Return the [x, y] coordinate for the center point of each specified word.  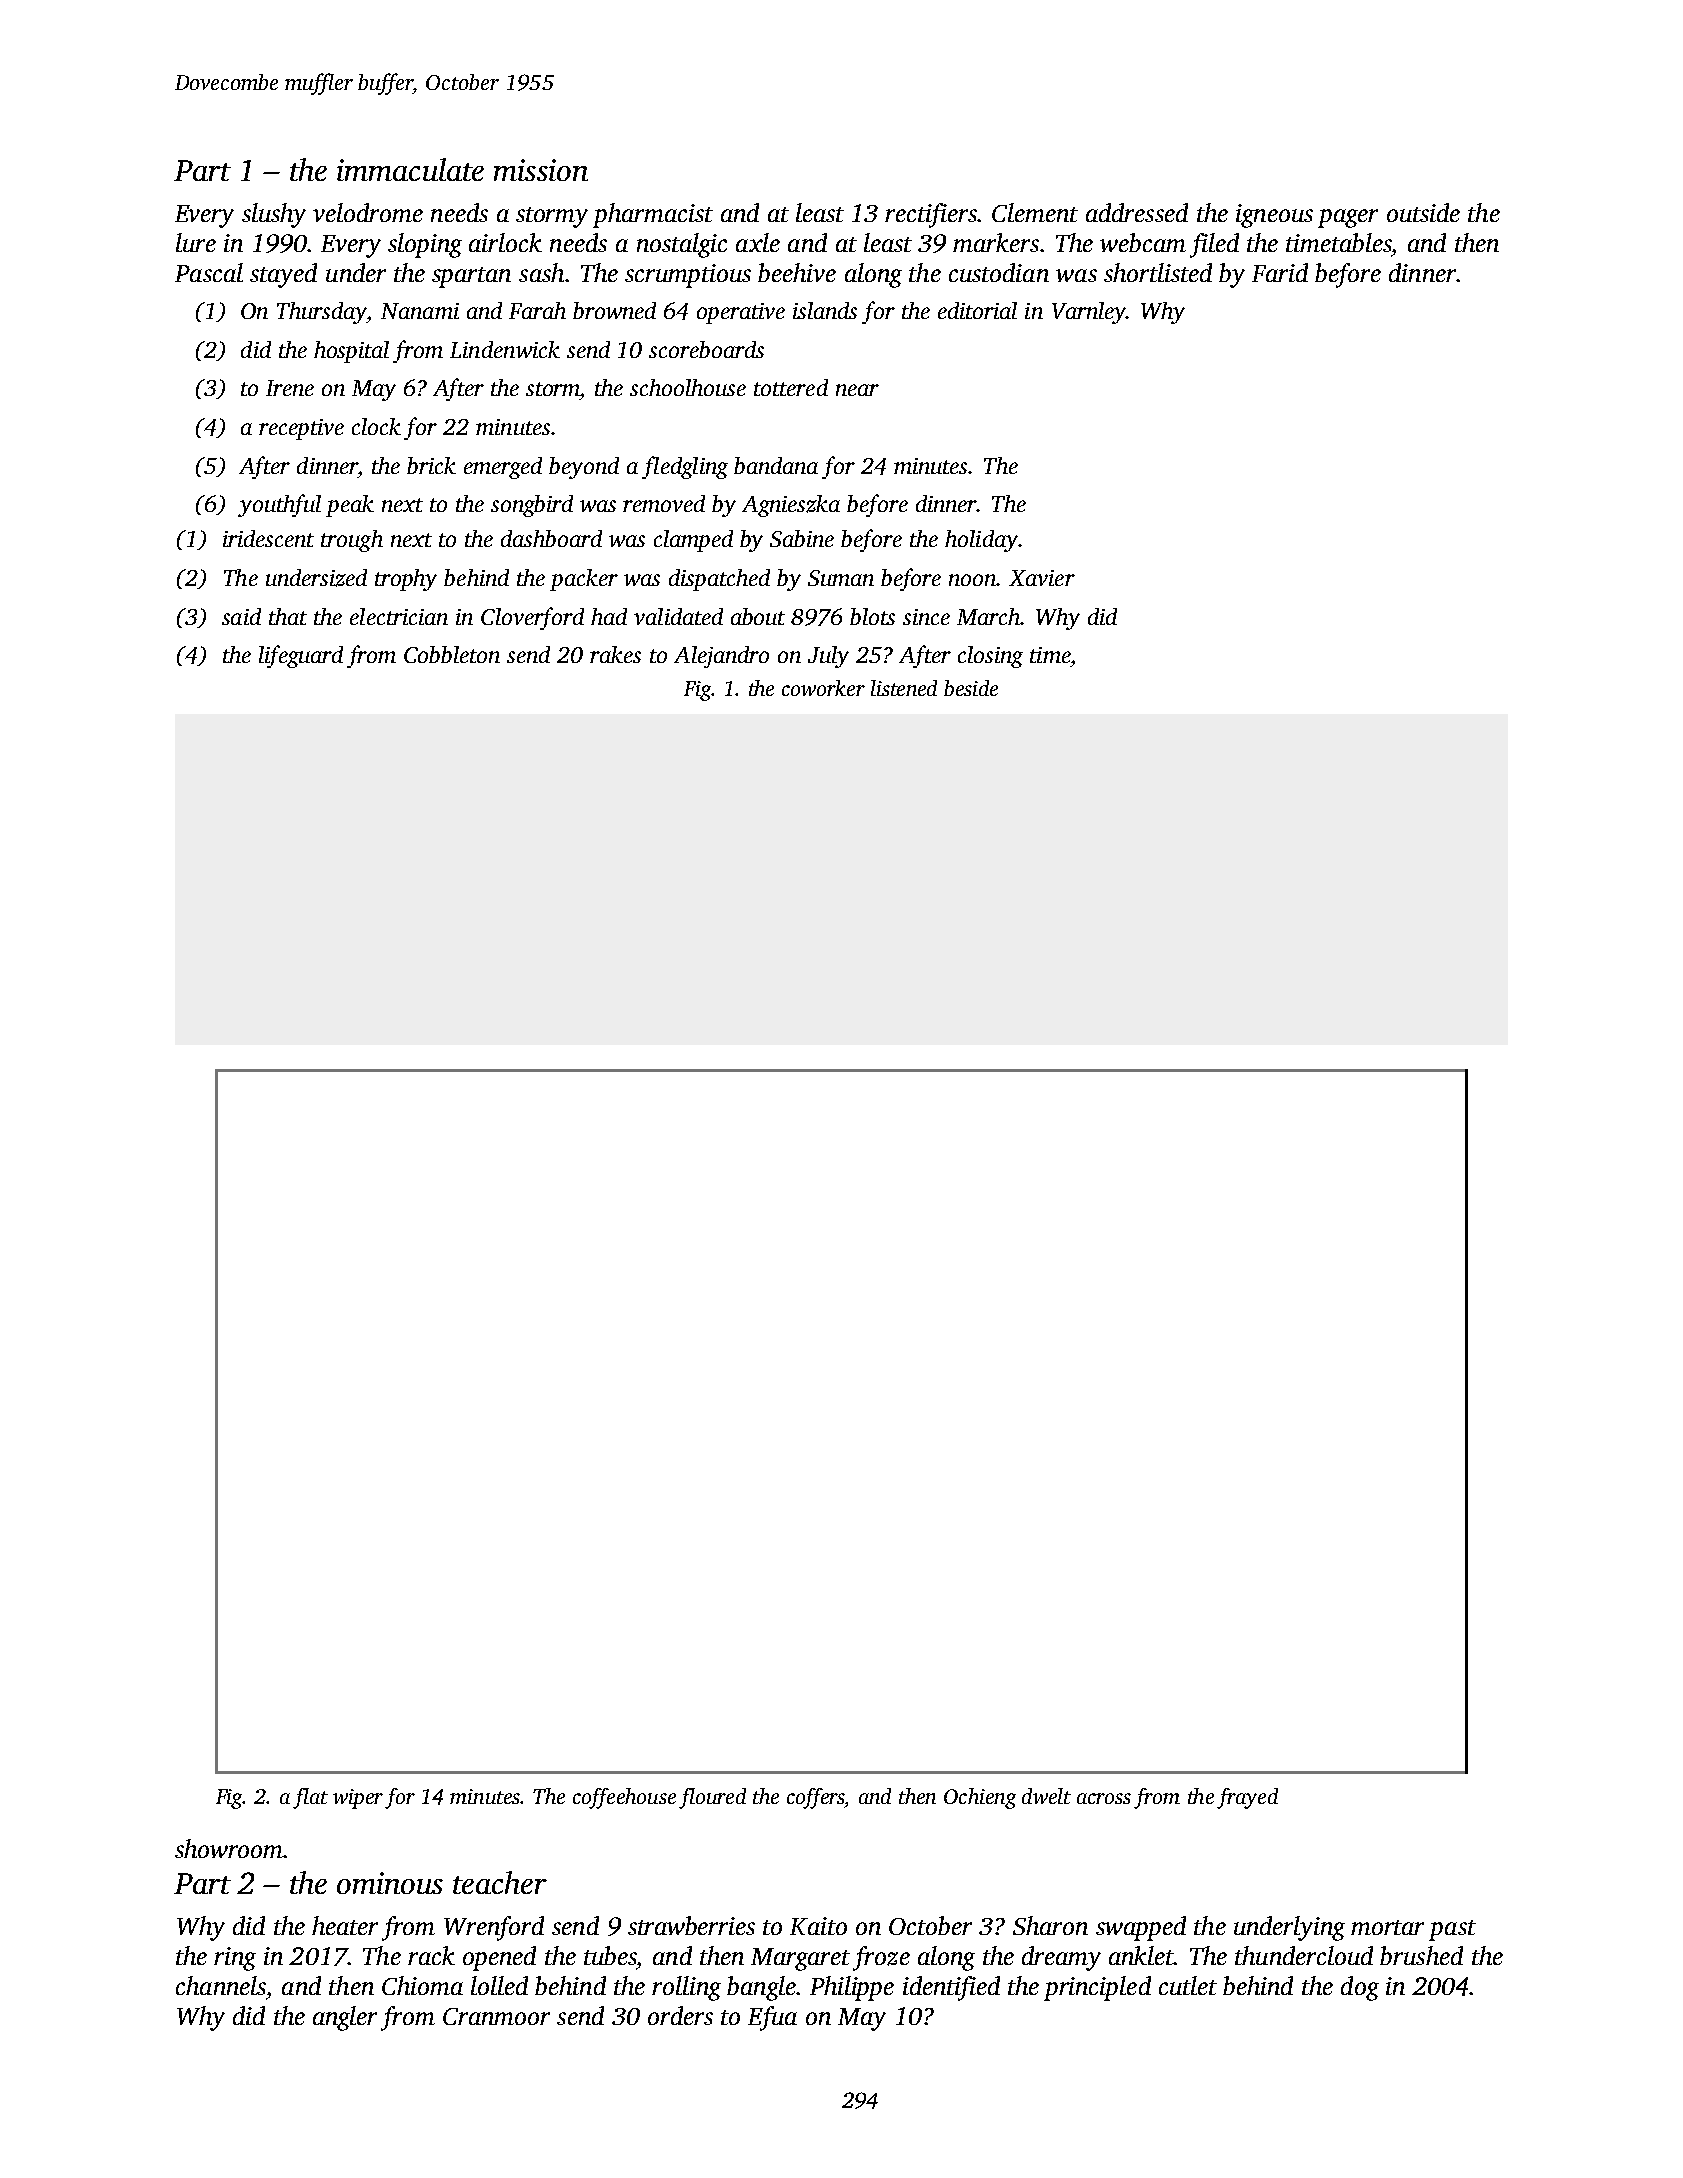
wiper [358, 1799]
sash [541, 272]
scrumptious [688, 276]
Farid [1280, 272]
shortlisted [1158, 272]
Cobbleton [452, 654]
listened [904, 688]
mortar [1387, 1927]
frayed [1247, 1798]
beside [971, 688]
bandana [776, 465]
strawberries [691, 1925]
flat [310, 1798]
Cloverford [532, 618]
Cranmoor [496, 2016]
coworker [823, 688]
